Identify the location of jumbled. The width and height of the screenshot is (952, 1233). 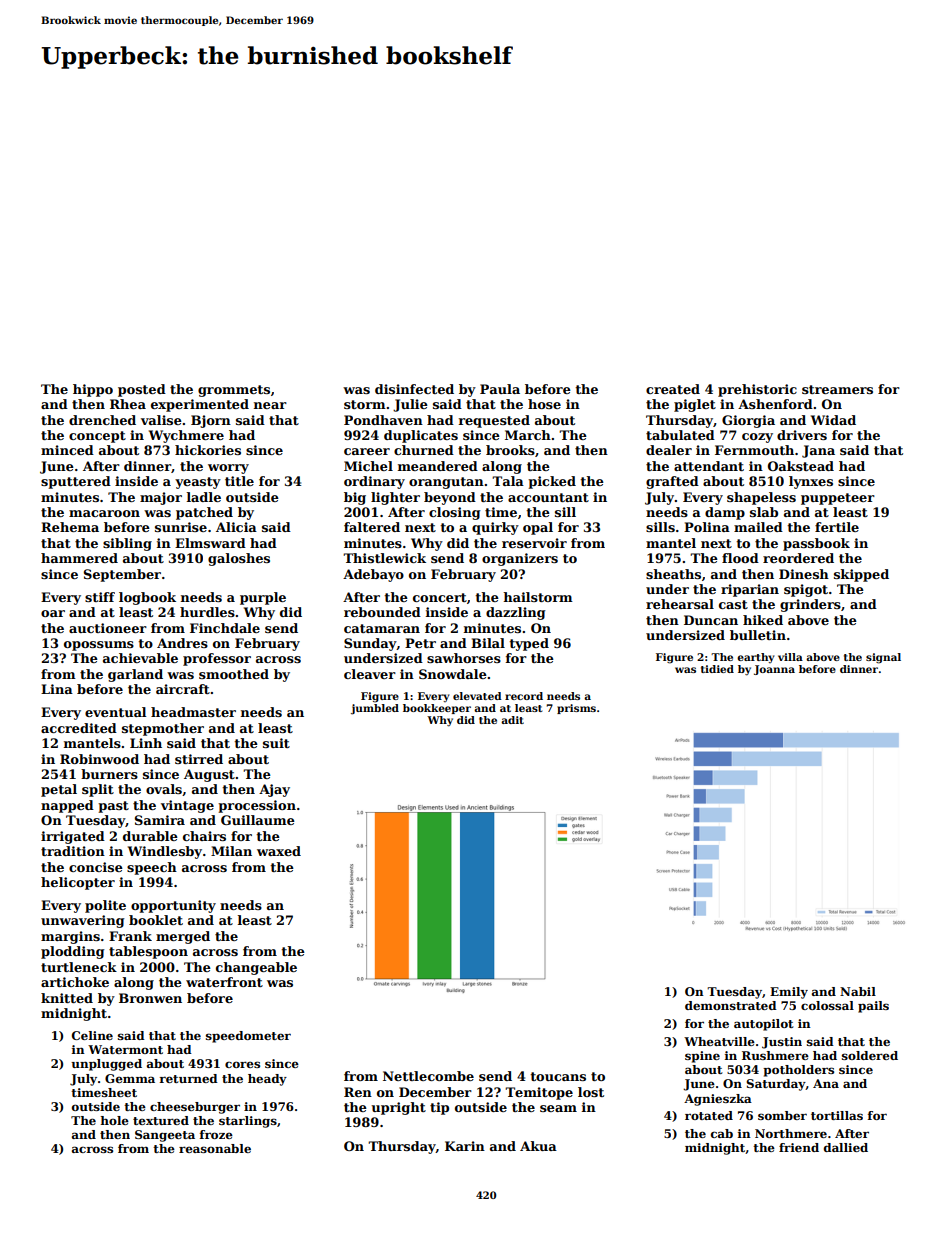
(375, 709).
